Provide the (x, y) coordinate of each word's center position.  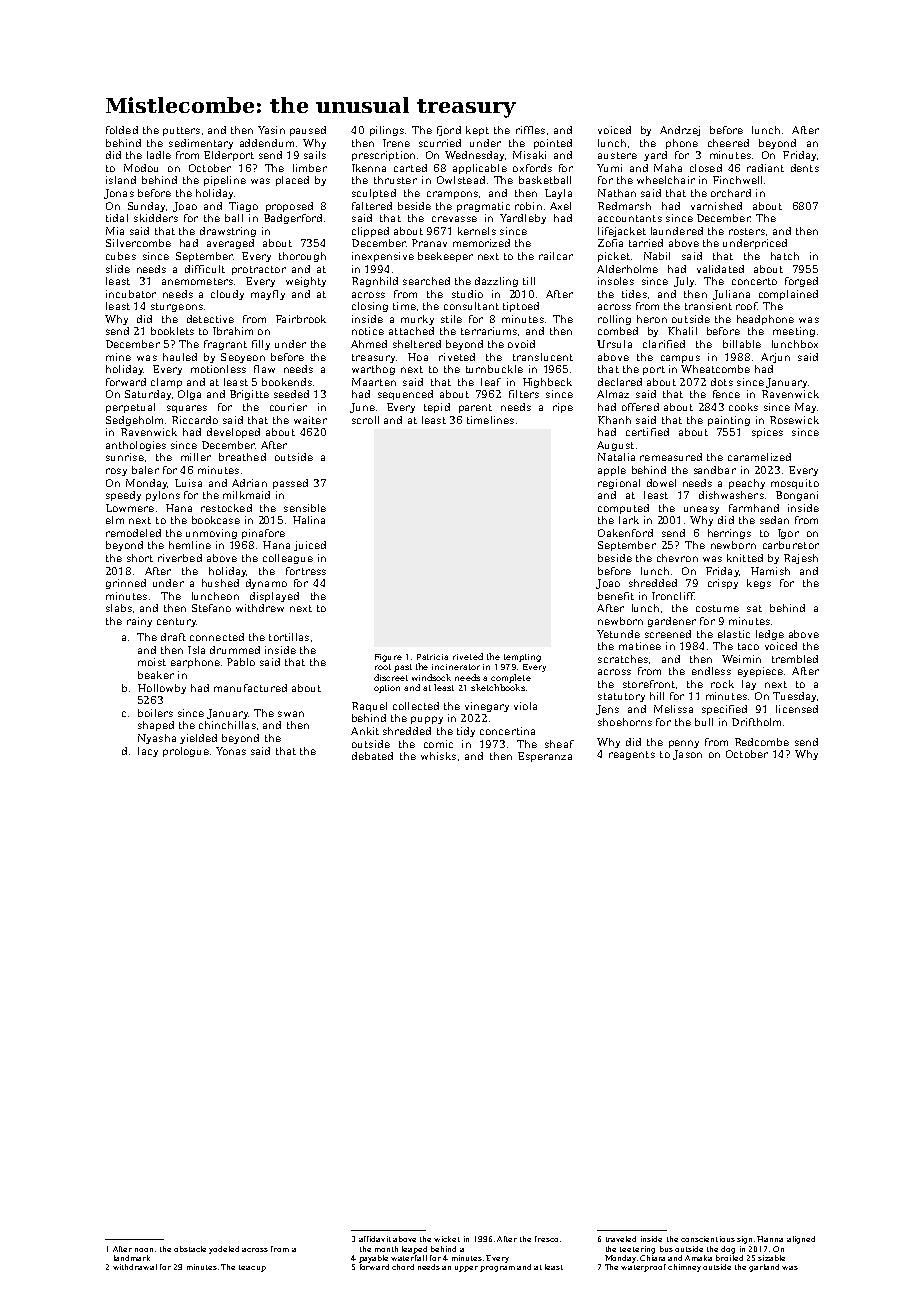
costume (717, 608)
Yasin (271, 130)
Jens (607, 710)
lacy (148, 752)
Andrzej (680, 131)
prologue (186, 752)
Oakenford (625, 533)
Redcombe (762, 742)
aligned (801, 1240)
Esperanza (545, 757)
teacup (252, 1268)
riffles (530, 130)
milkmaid (246, 495)
